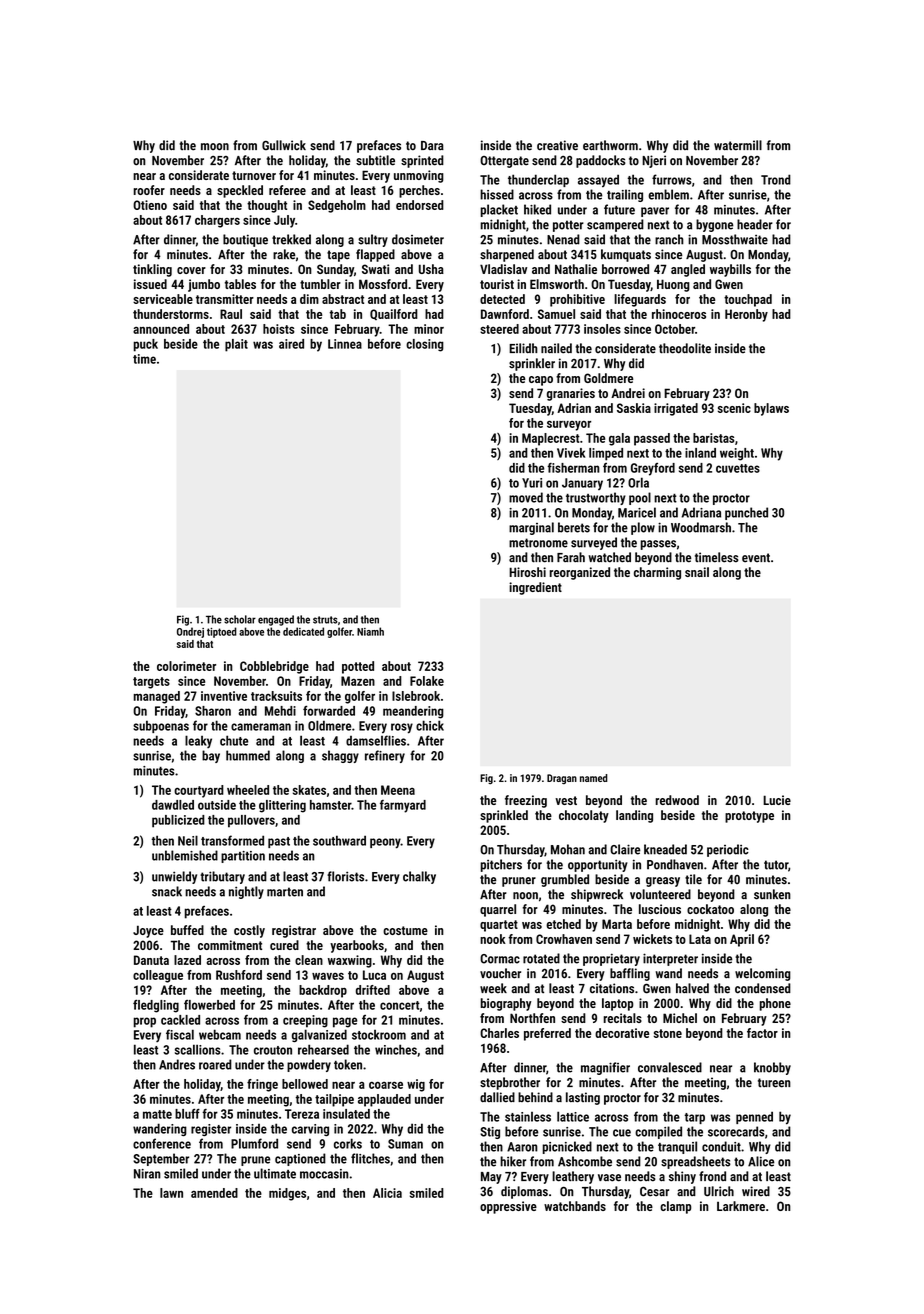 This image has width=924, height=1314. What do you see at coordinates (431, 269) in the image?
I see `Usha` at bounding box center [431, 269].
